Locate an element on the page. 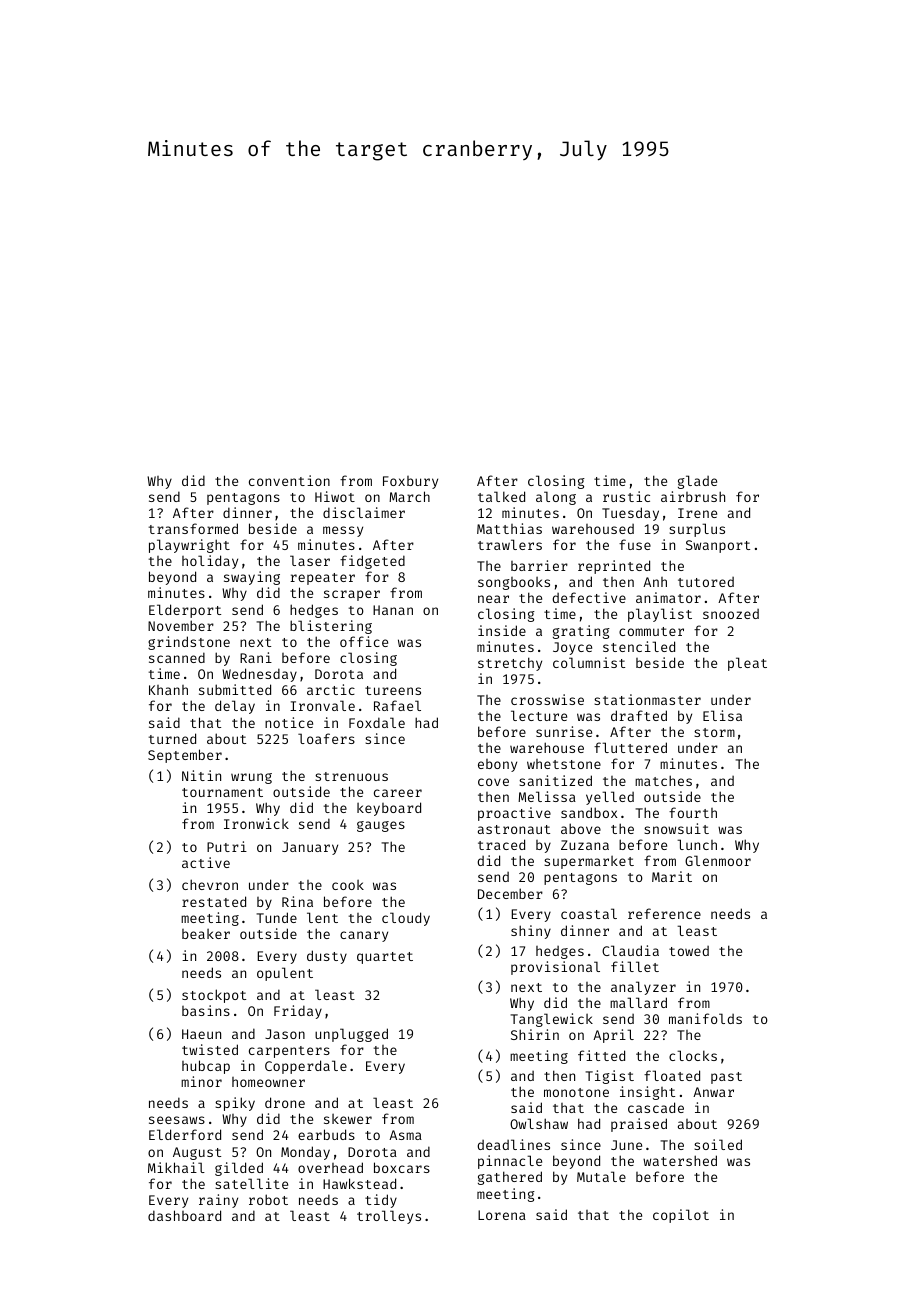 The height and width of the page is (1314, 924). repeater is located at coordinates (322, 579).
